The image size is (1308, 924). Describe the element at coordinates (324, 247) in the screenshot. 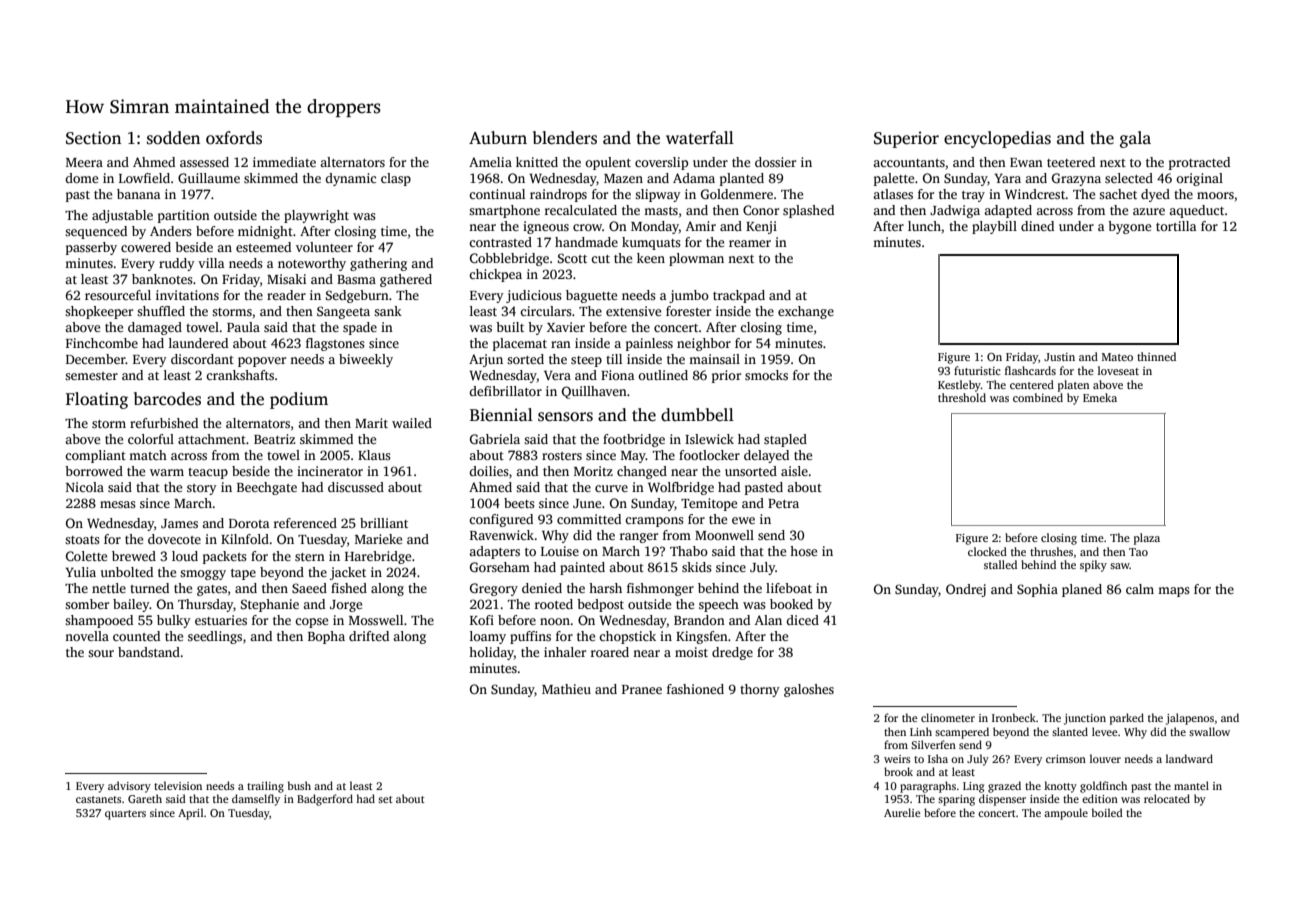

I see `volunteer` at that location.
